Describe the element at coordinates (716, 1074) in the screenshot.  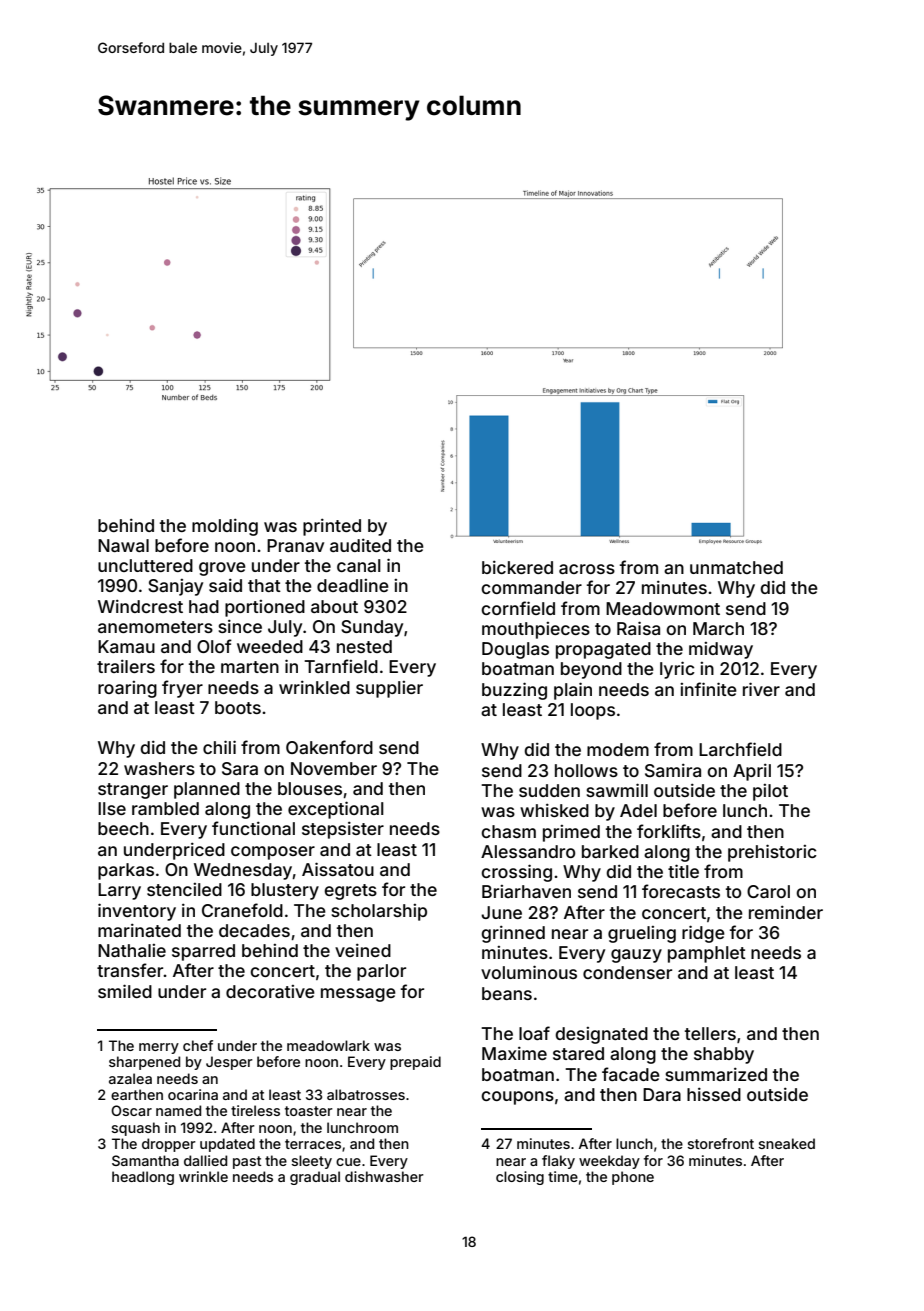
I see `summarized` at that location.
